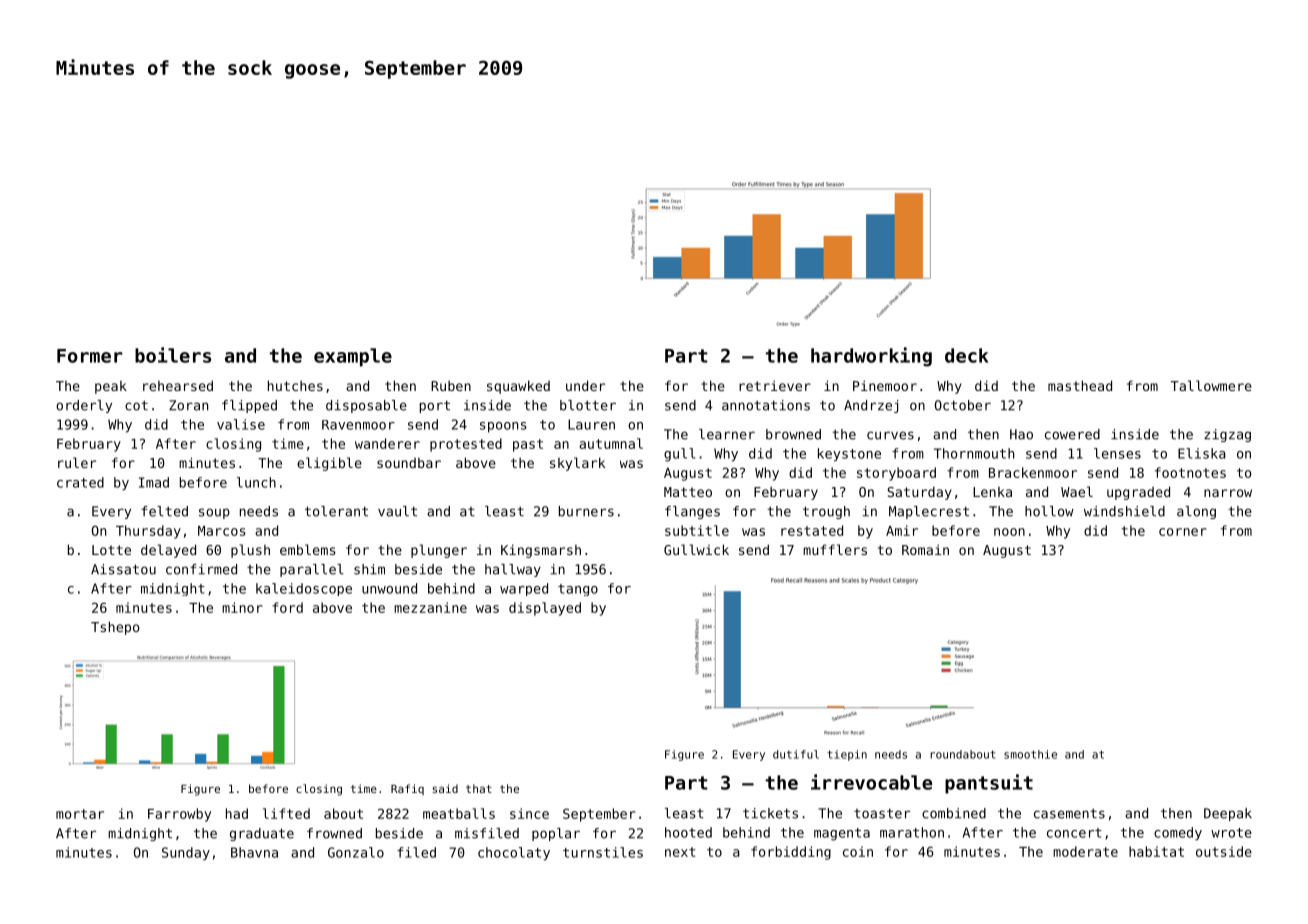 The image size is (1308, 924). Describe the element at coordinates (966, 355) in the page. I see `deck` at that location.
